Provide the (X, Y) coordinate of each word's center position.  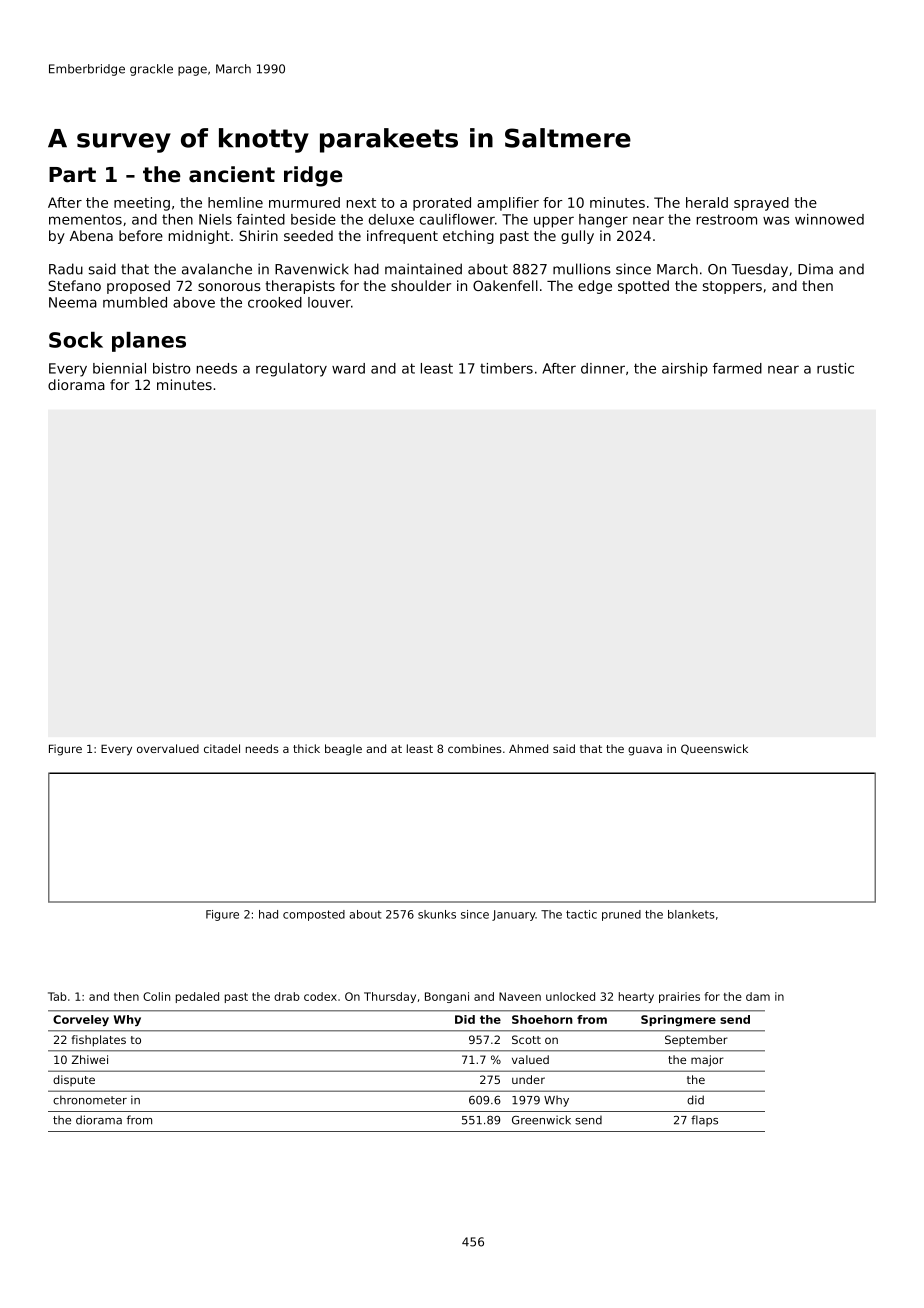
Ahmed (528, 748)
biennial (119, 368)
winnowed (829, 219)
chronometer (90, 1100)
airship (685, 370)
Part (72, 175)
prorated (442, 204)
